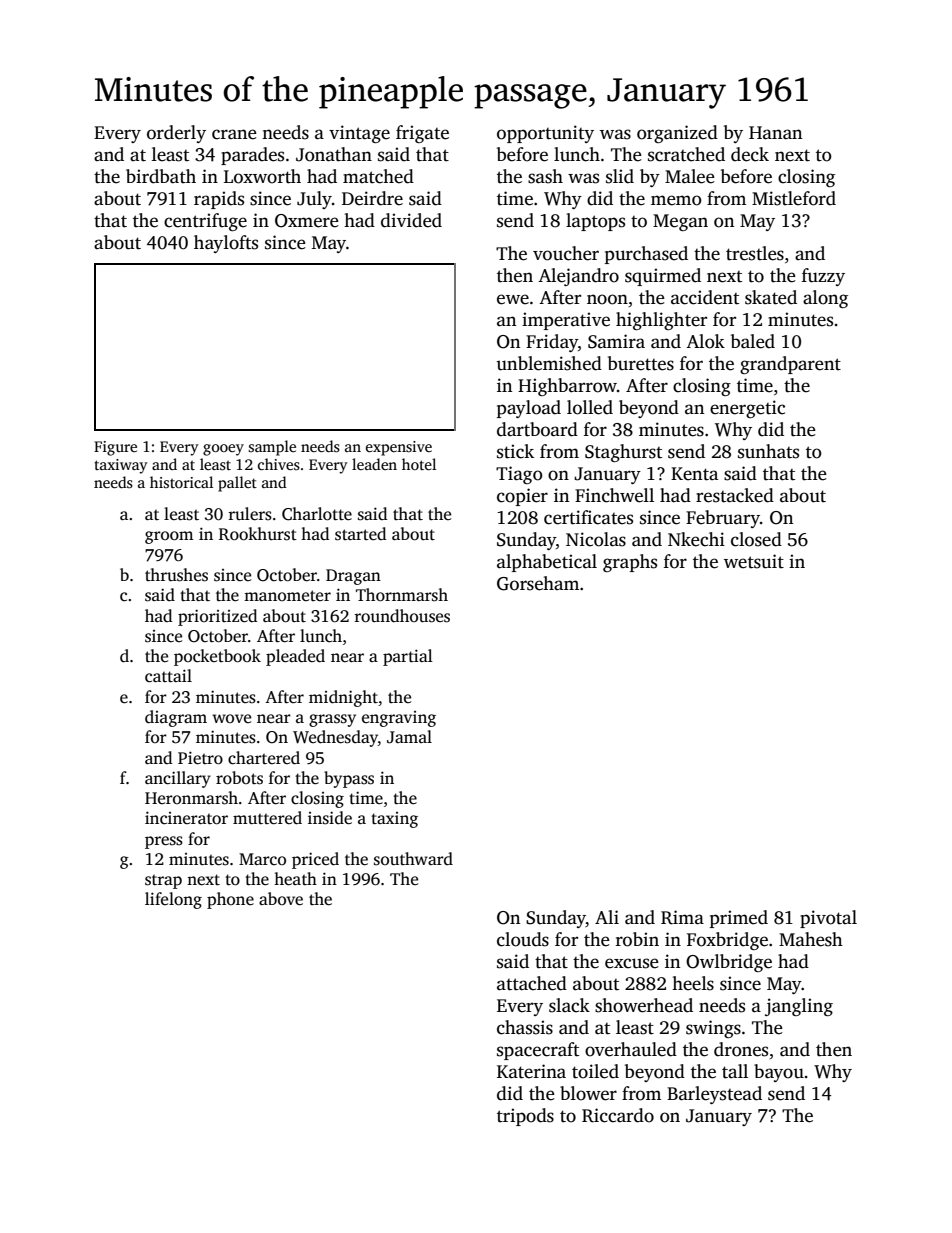 The width and height of the page is (952, 1233). What do you see at coordinates (262, 859) in the page?
I see `Marco` at bounding box center [262, 859].
